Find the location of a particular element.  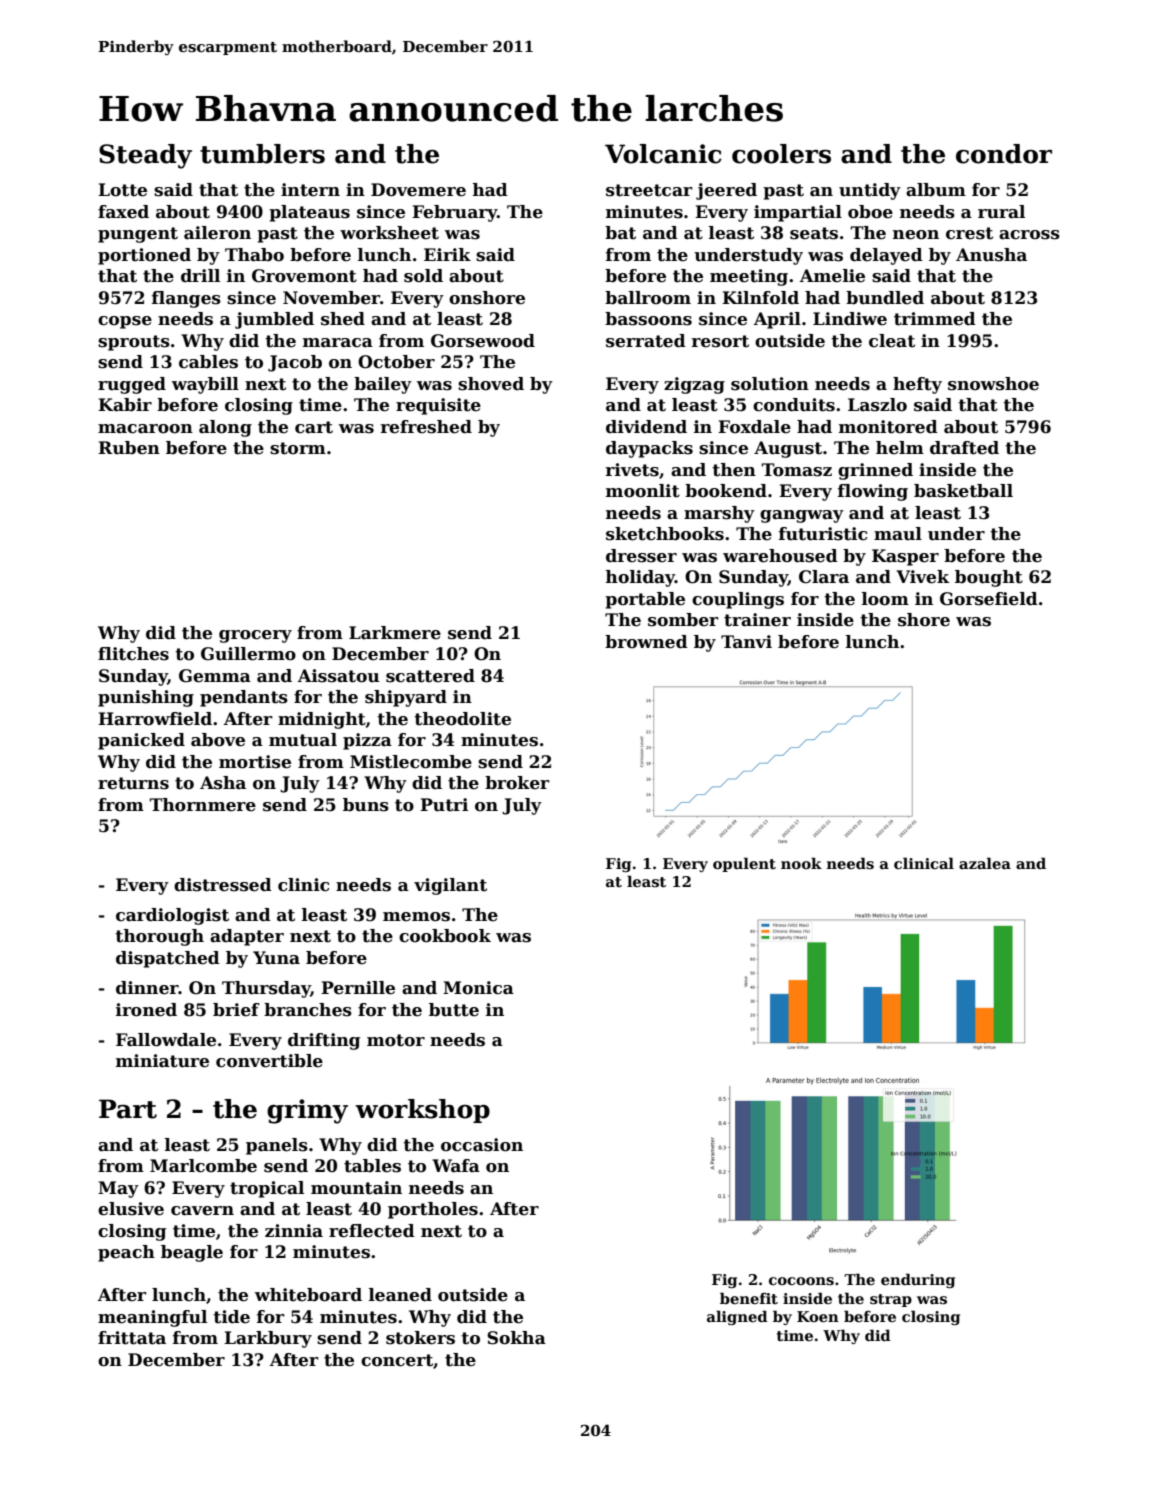

Thornmere is located at coordinates (203, 805).
